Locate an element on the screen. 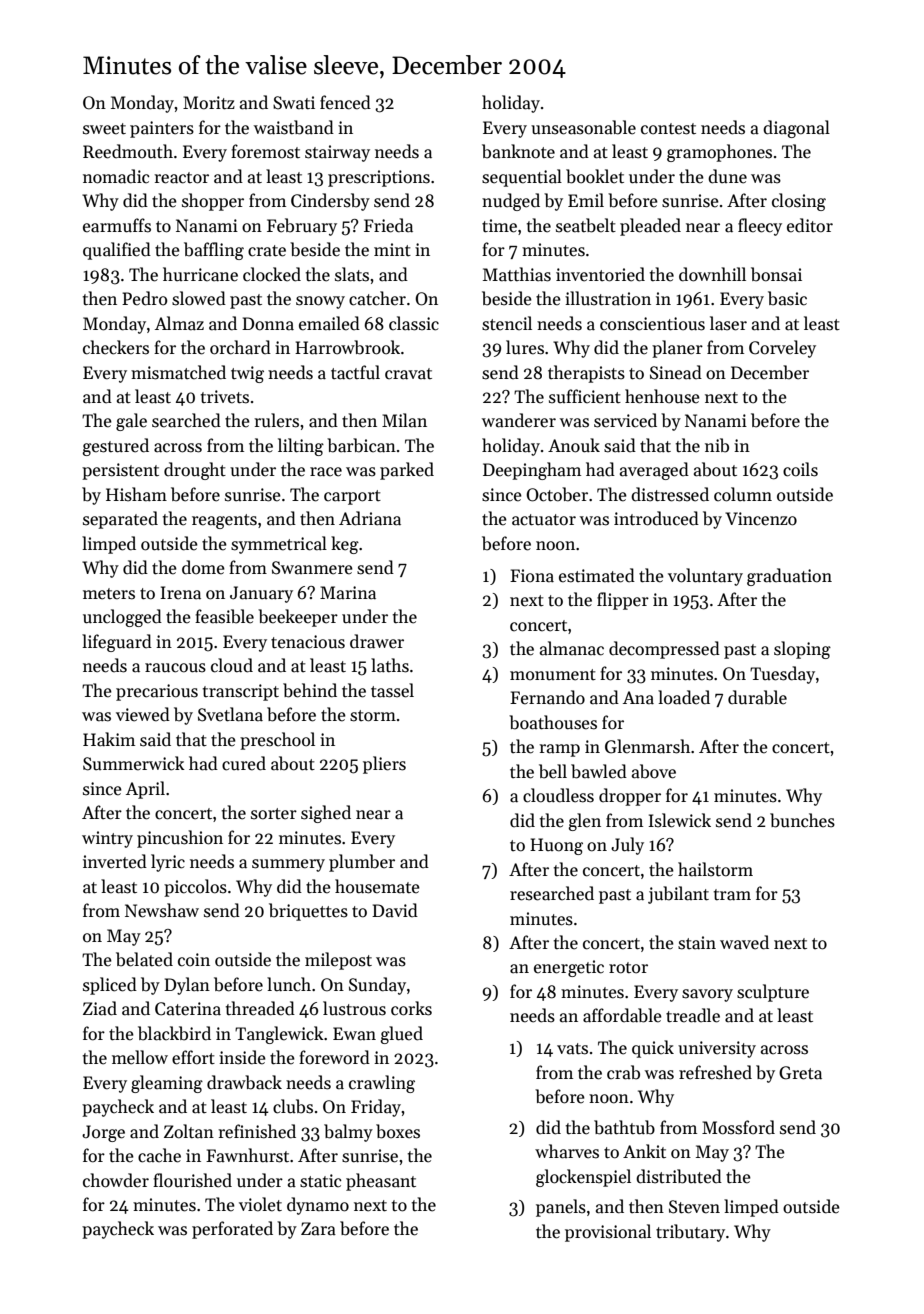 The image size is (924, 1314). Marina is located at coordinates (348, 593).
